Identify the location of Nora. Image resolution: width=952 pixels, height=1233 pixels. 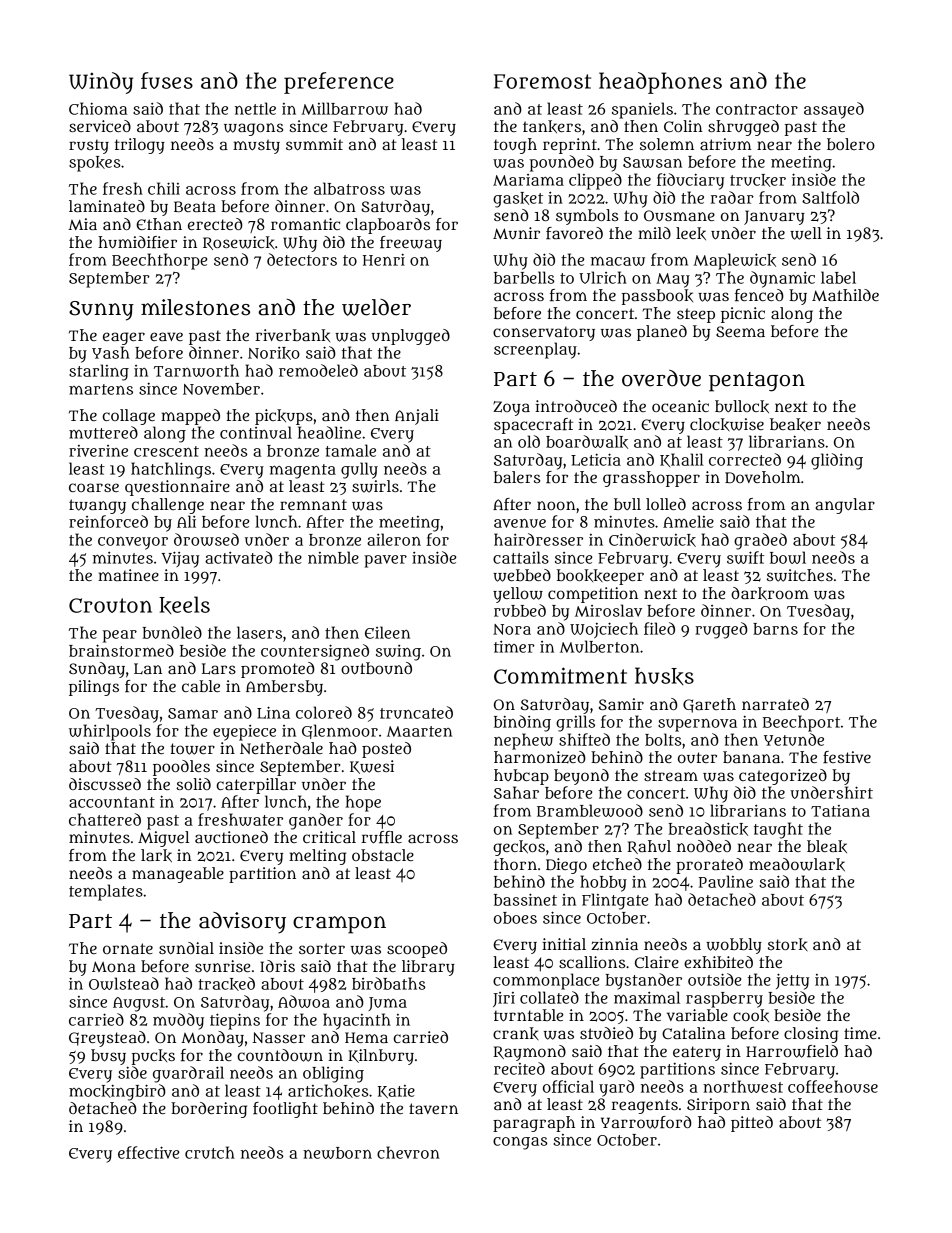
(512, 629).
